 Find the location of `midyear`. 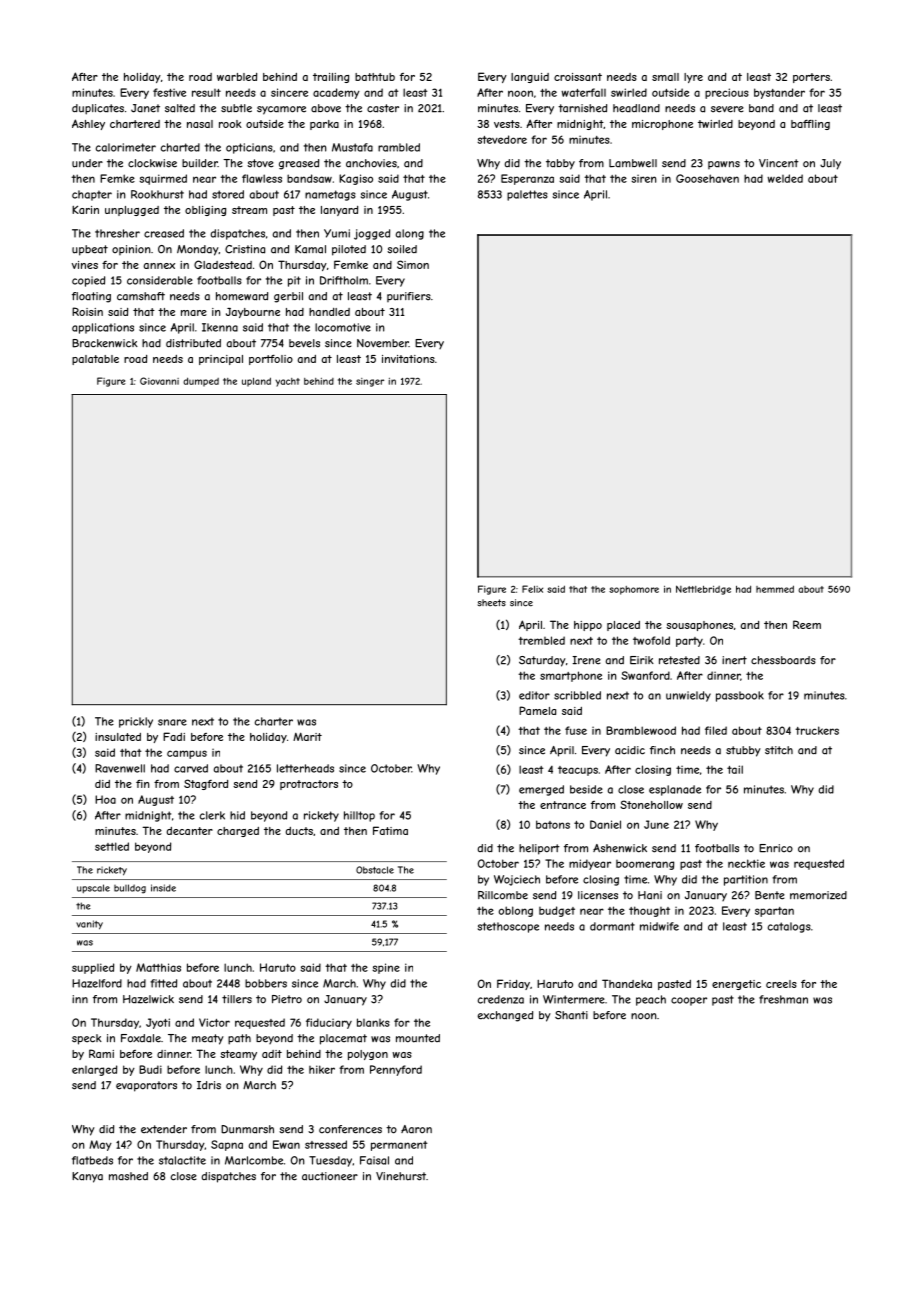

midyear is located at coordinates (590, 864).
